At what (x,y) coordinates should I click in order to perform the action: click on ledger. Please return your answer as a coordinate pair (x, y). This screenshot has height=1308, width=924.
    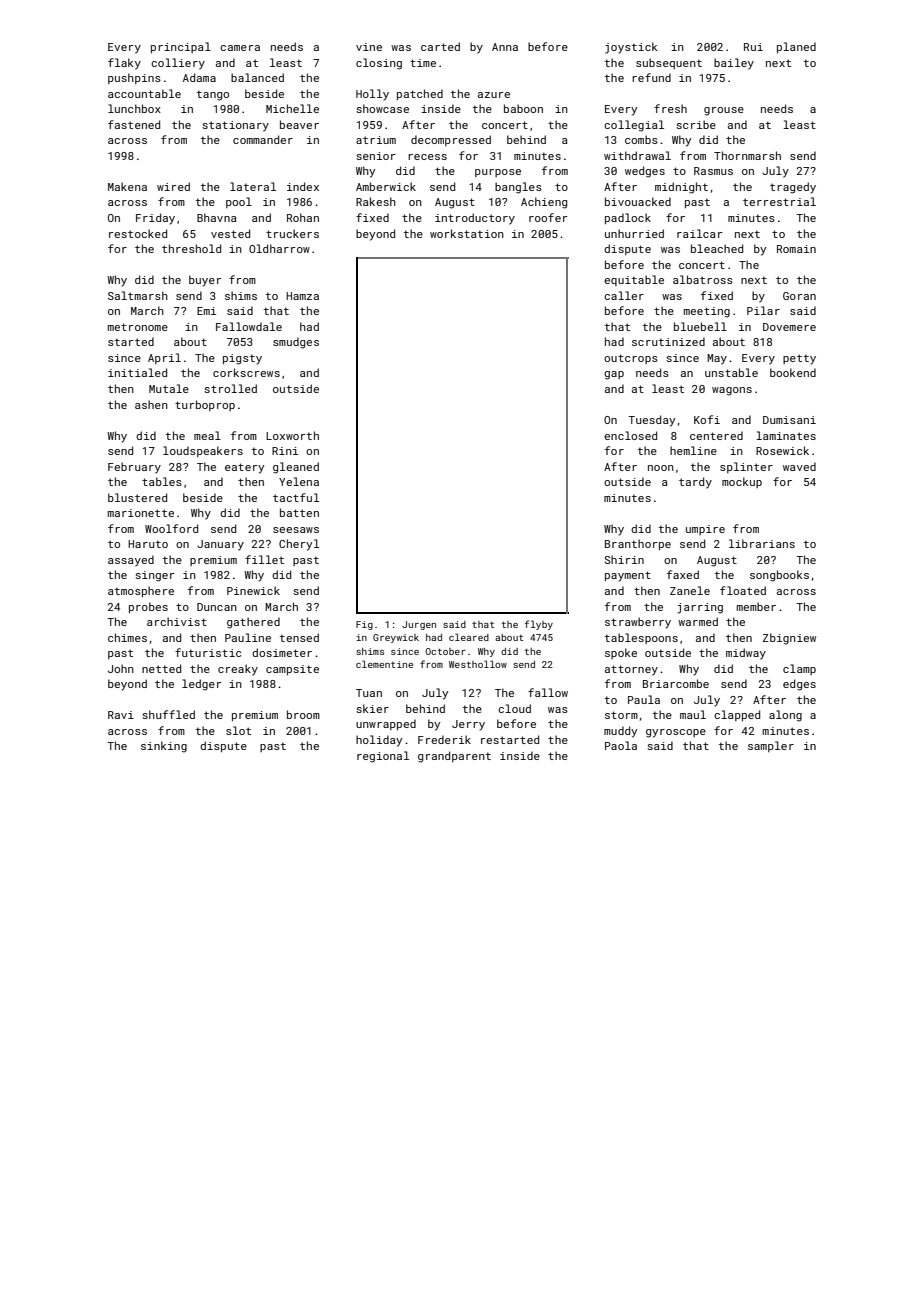
    Looking at the image, I should click on (202, 685).
